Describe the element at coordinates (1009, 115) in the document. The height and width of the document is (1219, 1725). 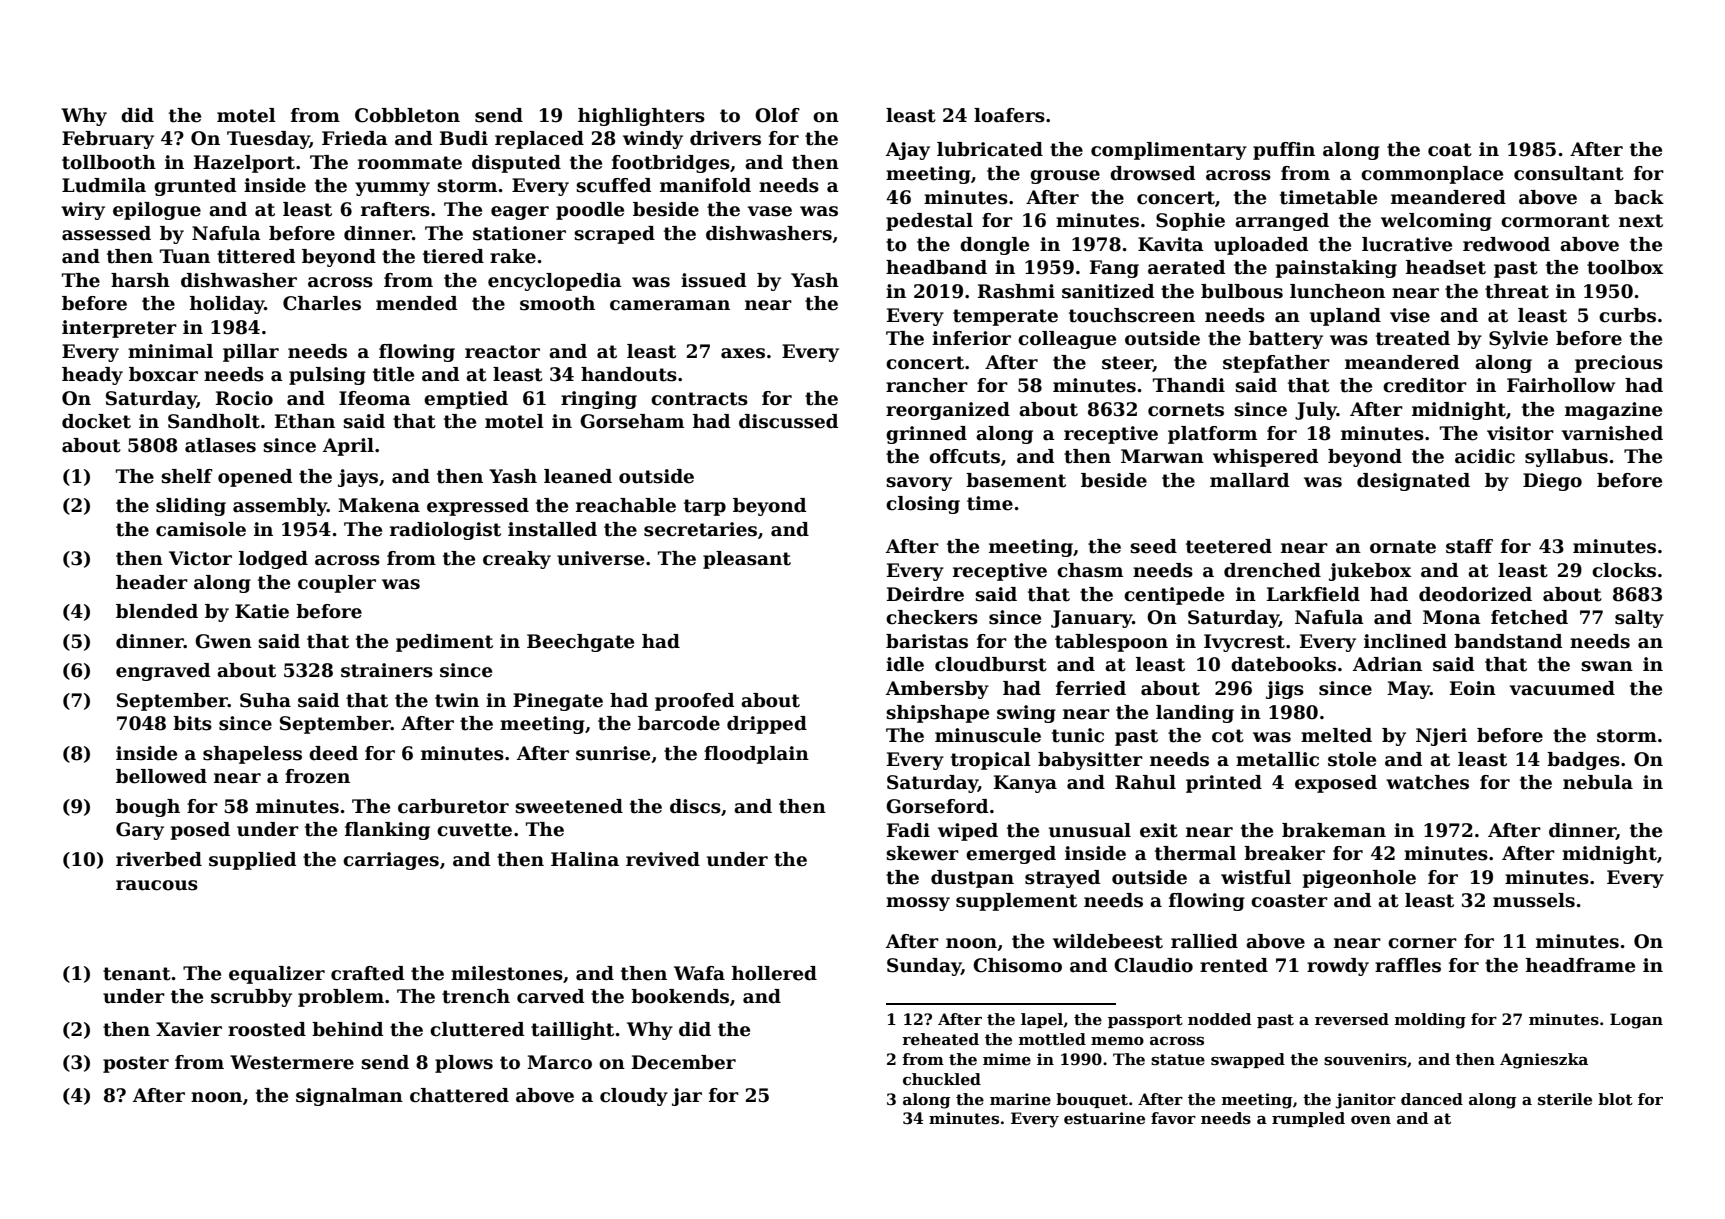
I see `loafers` at that location.
